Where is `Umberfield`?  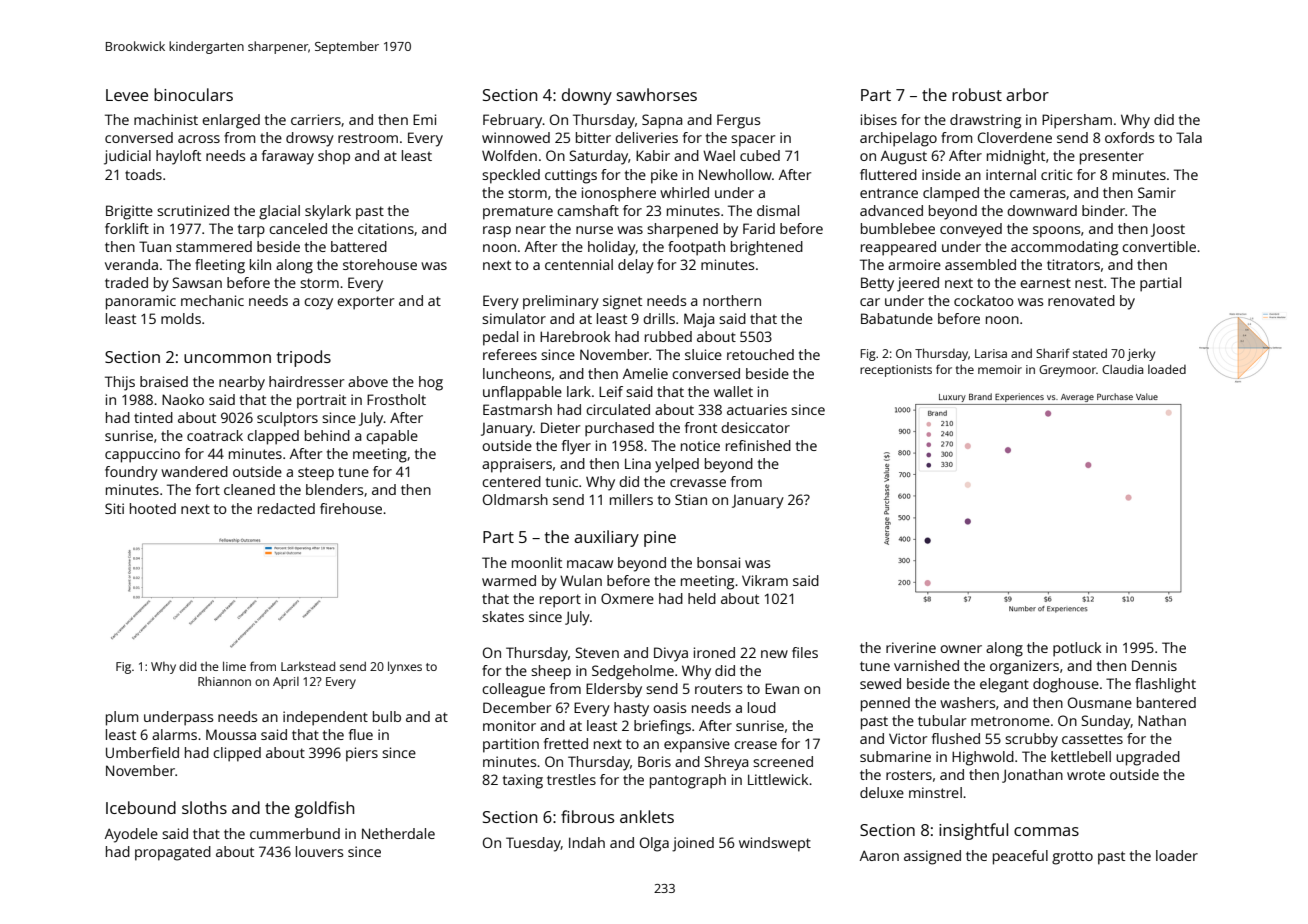
Umberfield is located at coordinates (142, 752).
